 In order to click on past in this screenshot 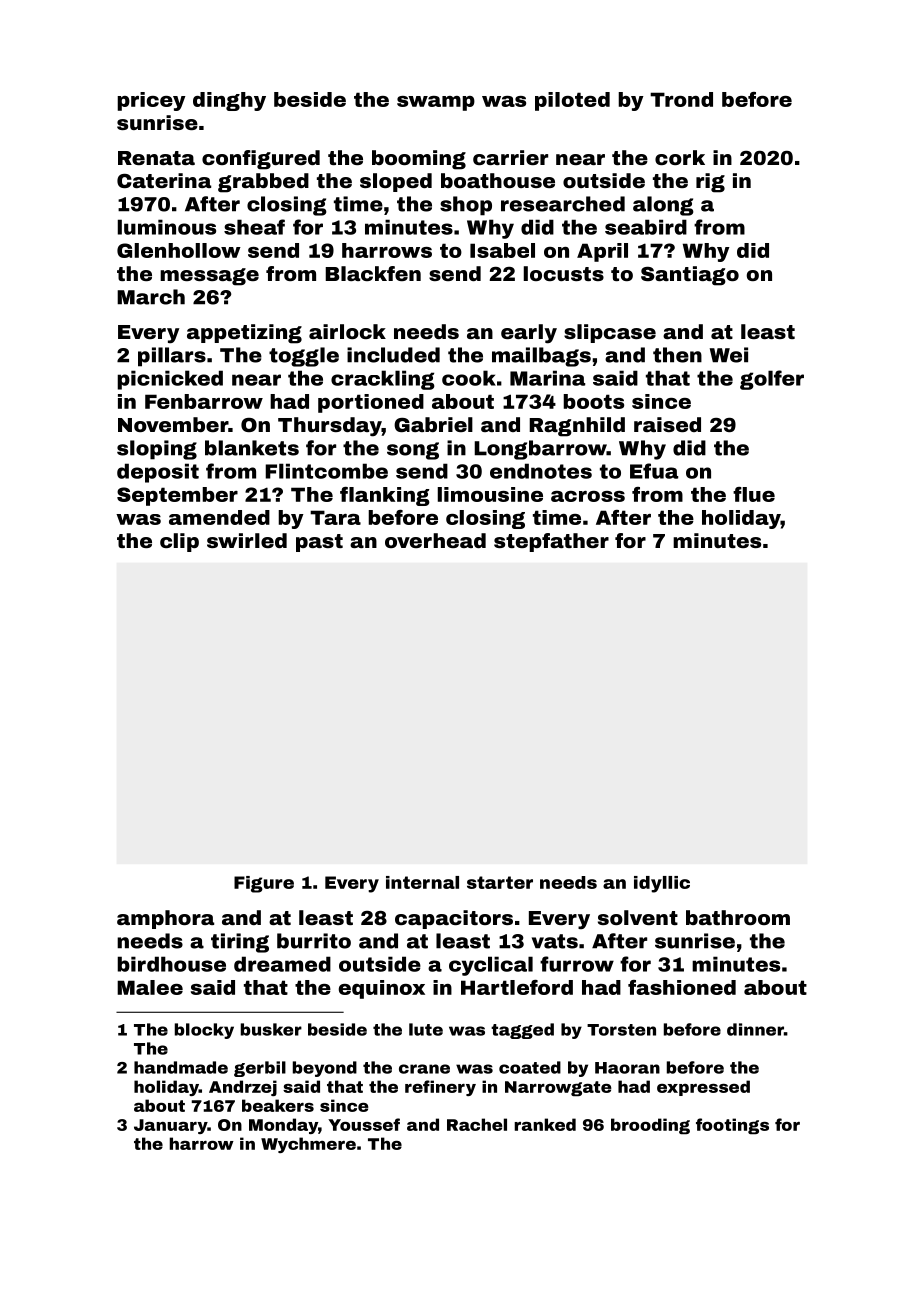, I will do `click(319, 543)`.
